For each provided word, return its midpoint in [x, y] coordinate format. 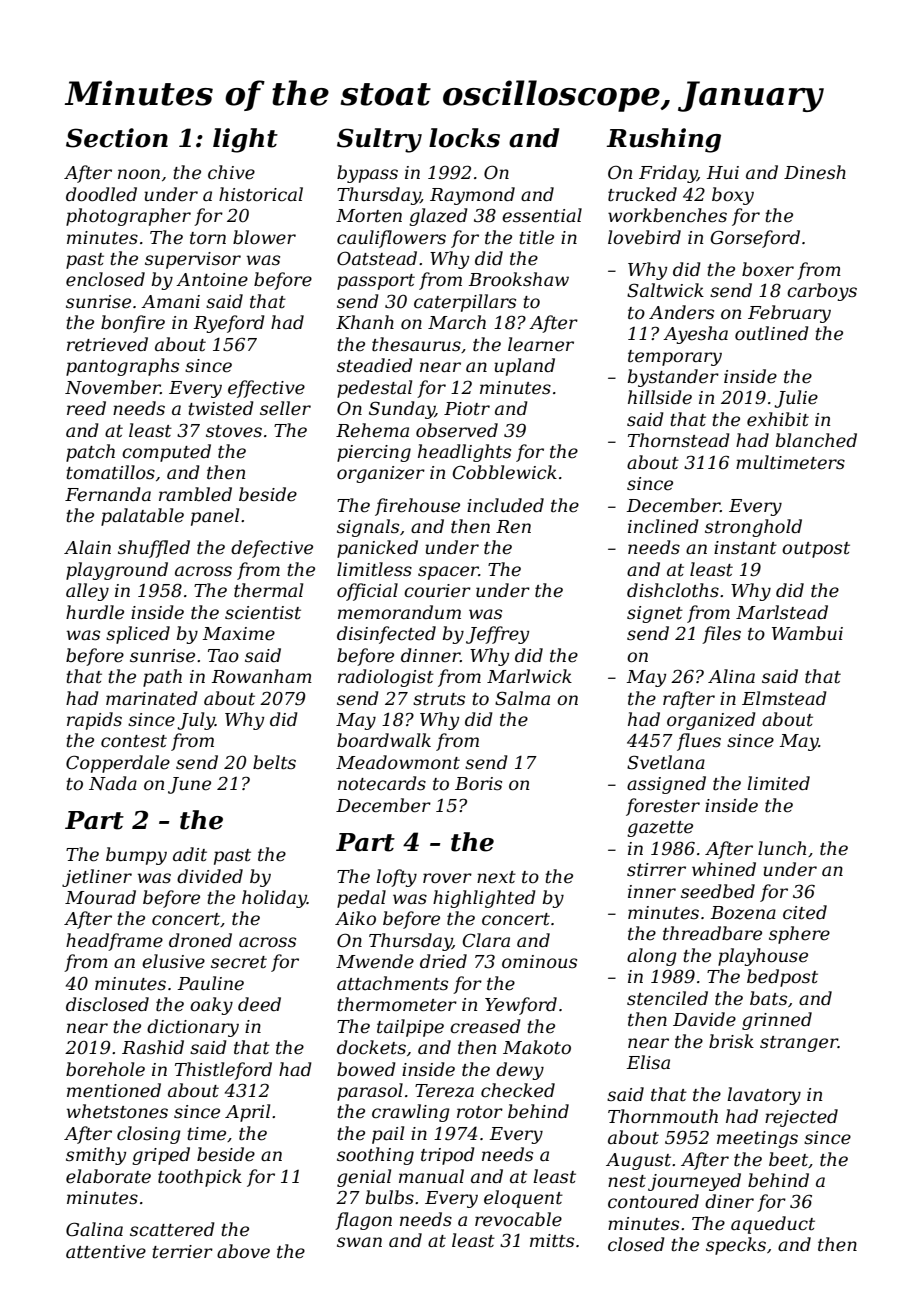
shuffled [154, 549]
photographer [128, 217]
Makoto [537, 1047]
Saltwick [665, 290]
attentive [106, 1252]
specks [736, 1246]
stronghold [753, 528]
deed [259, 1004]
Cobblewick [505, 472]
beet [788, 1159]
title [536, 237]
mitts [552, 1241]
